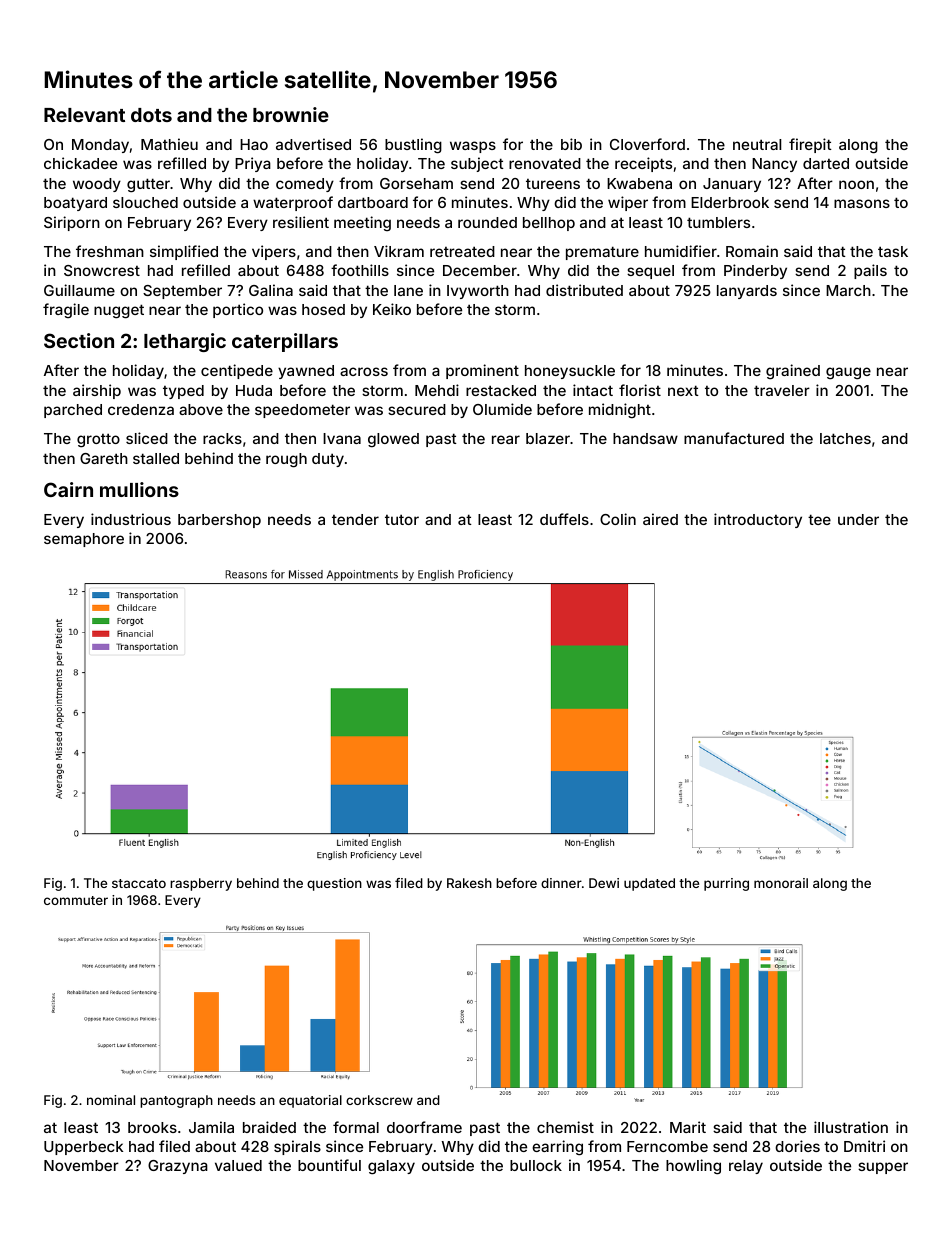 The image size is (952, 1233). Describe the element at coordinates (402, 519) in the image. I see `tutor` at that location.
